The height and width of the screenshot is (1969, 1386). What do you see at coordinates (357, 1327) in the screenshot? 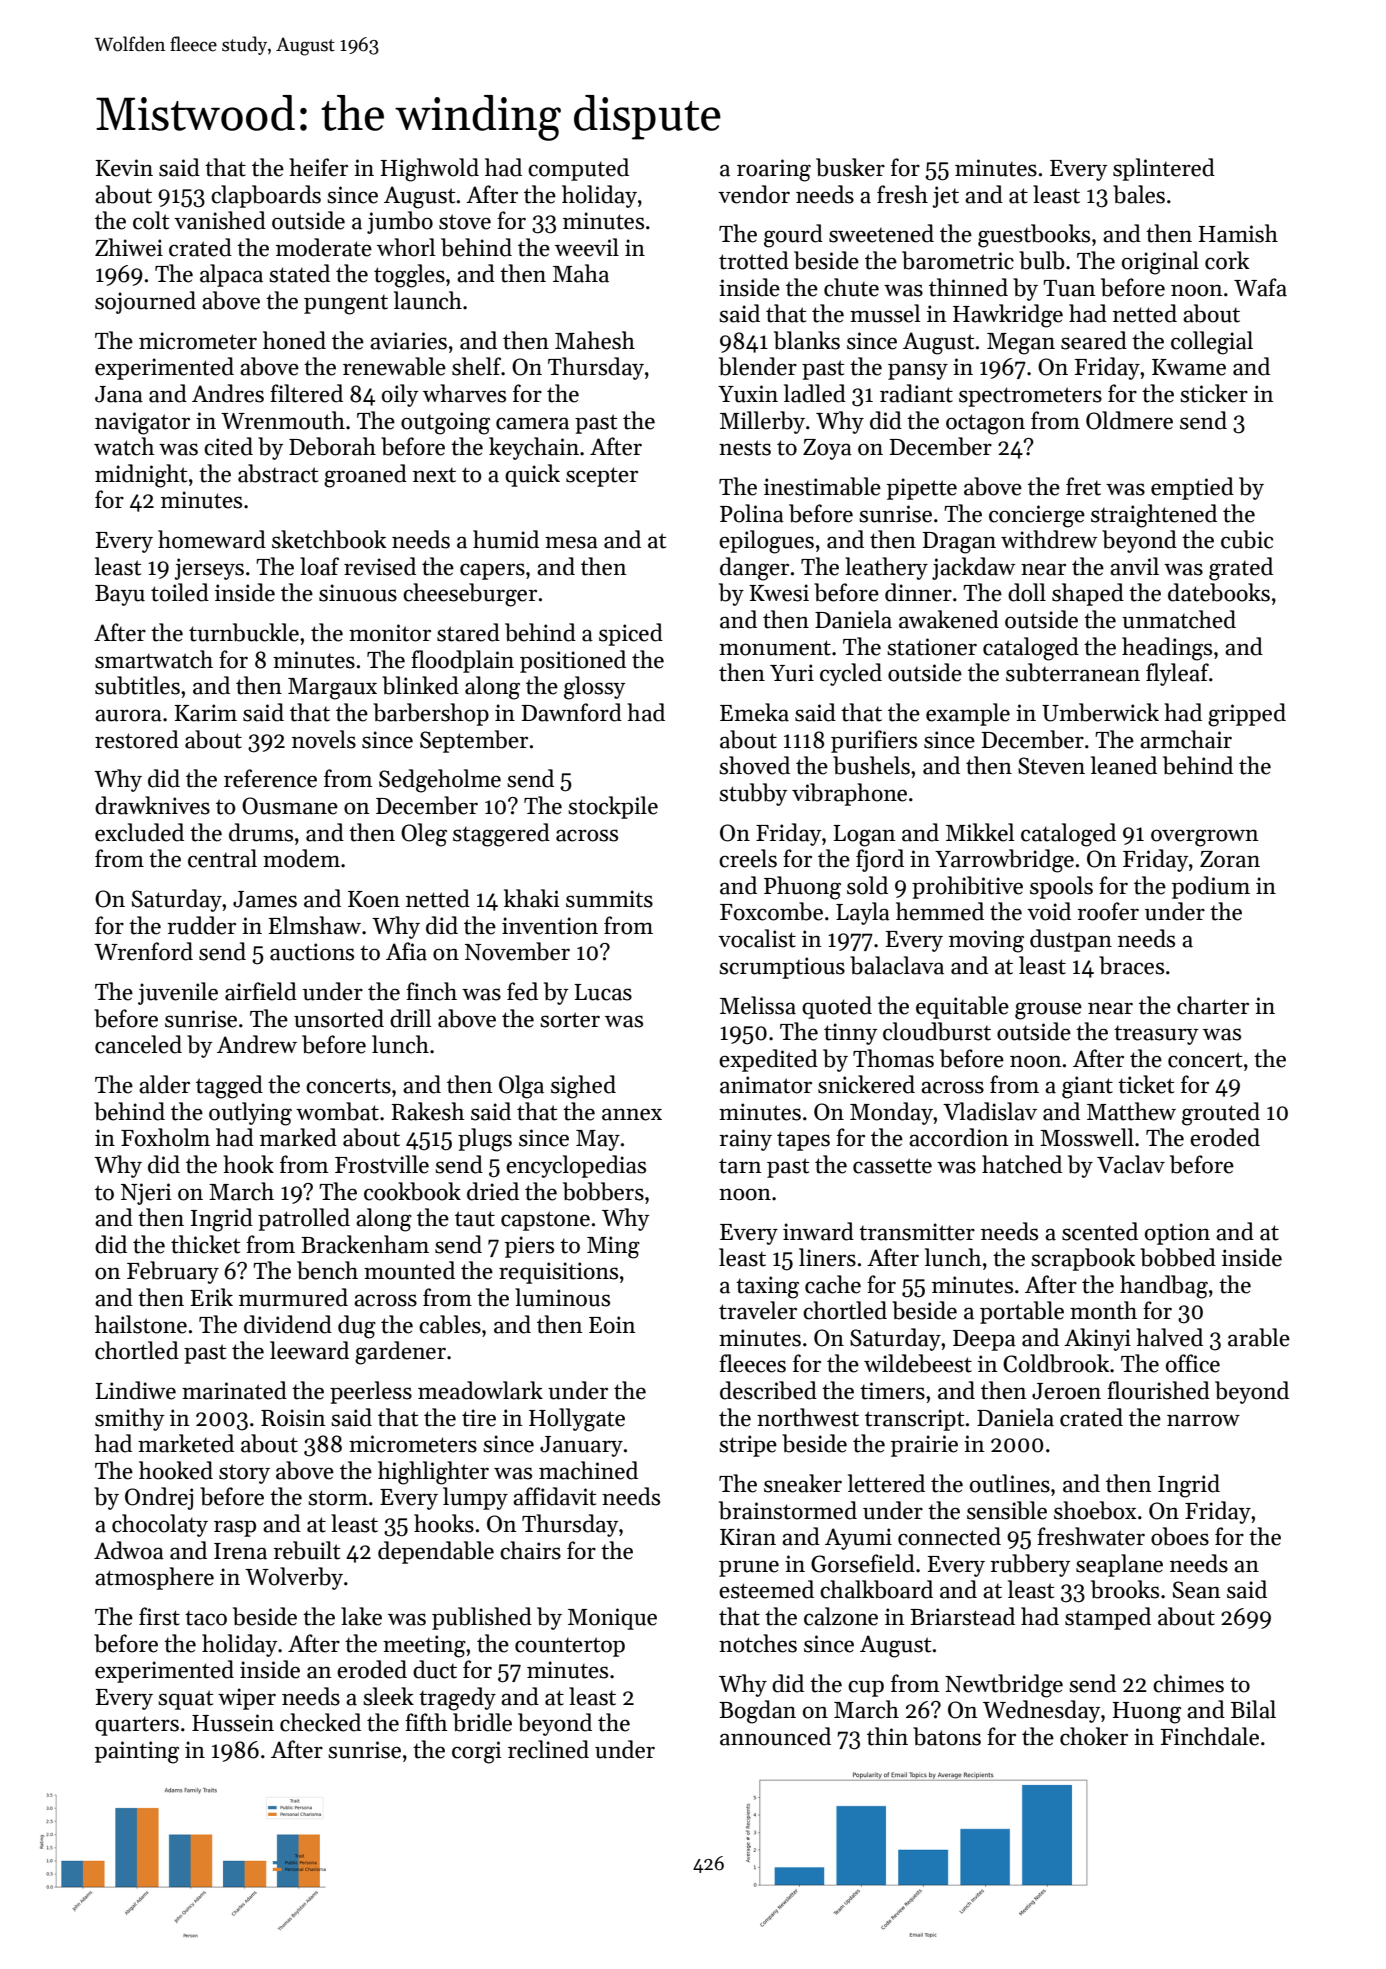
I see `dug` at bounding box center [357, 1327].
